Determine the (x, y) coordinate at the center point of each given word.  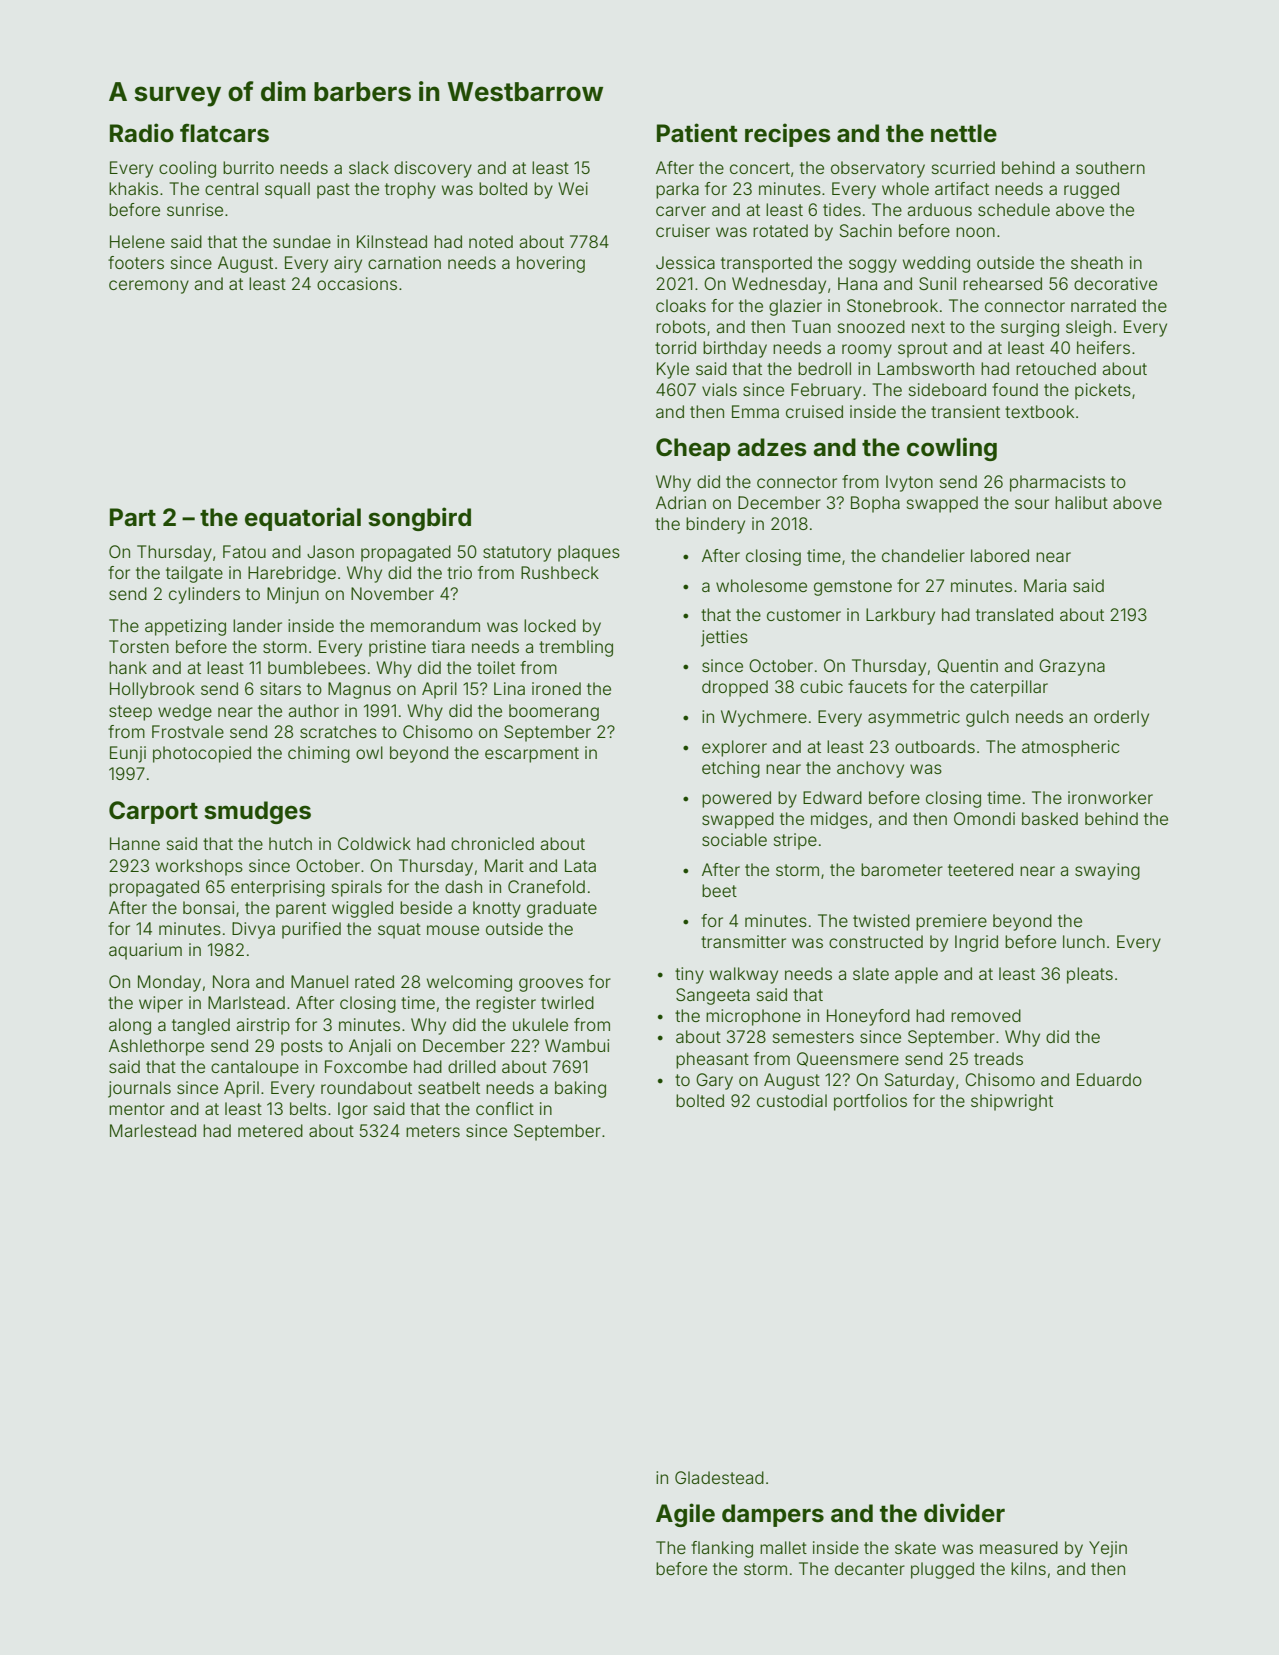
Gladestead (719, 1477)
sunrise (195, 209)
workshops (199, 867)
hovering (551, 264)
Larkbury (900, 616)
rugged (1091, 190)
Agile (685, 1515)
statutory (517, 554)
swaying (1107, 871)
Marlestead (153, 1130)
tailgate (194, 574)
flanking (722, 1549)
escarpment (532, 755)
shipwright (1012, 1102)
